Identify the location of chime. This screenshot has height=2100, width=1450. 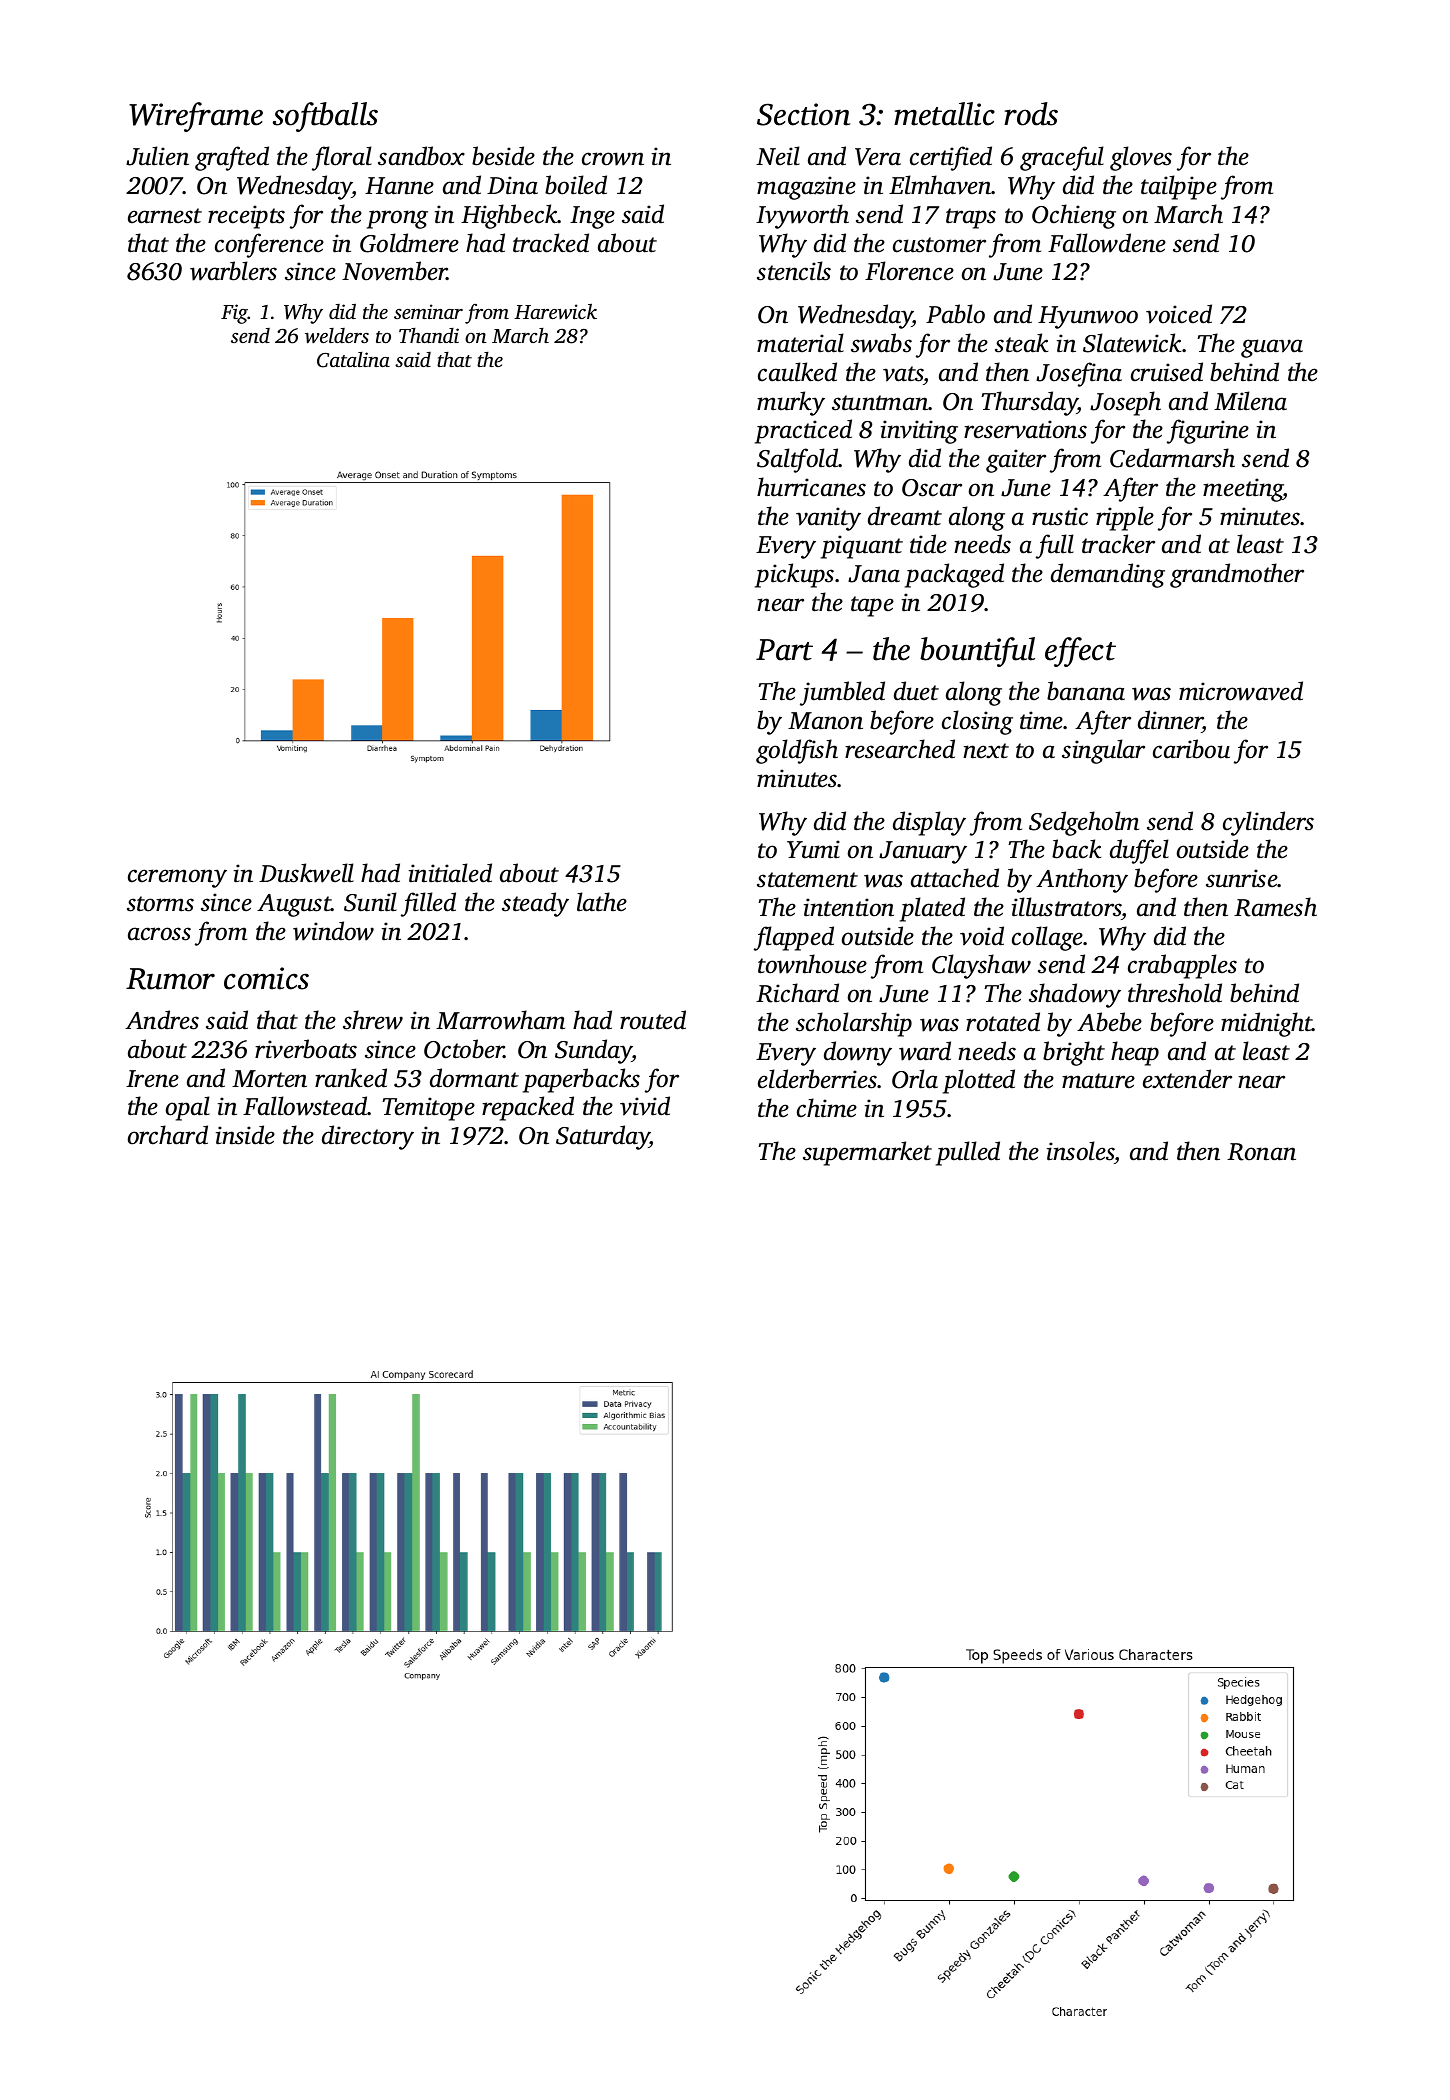
(827, 1108).
